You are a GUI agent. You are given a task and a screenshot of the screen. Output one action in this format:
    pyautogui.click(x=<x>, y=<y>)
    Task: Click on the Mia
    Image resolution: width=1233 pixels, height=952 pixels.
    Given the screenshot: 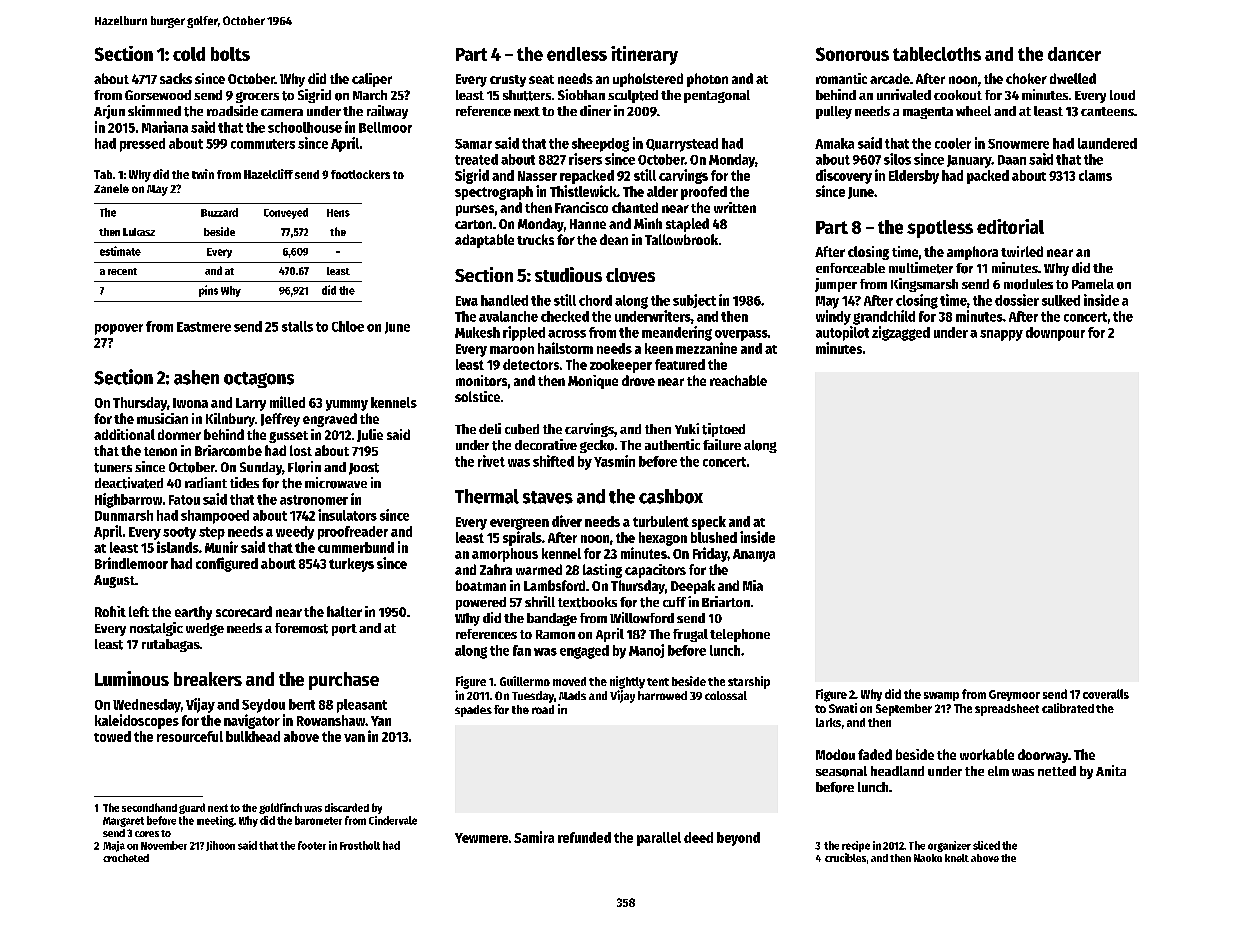 What is the action you would take?
    pyautogui.click(x=753, y=585)
